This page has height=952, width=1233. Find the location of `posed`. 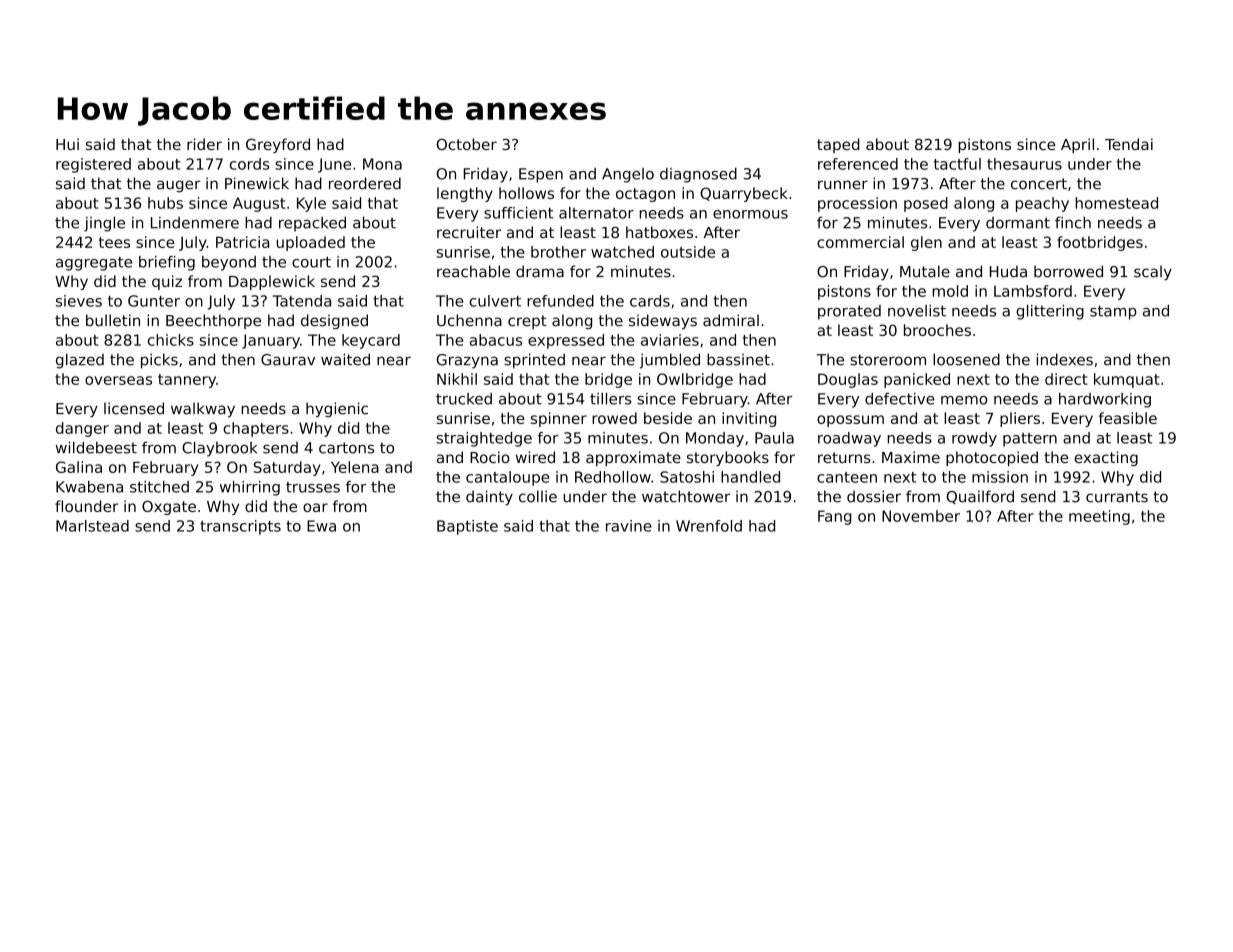

posed is located at coordinates (926, 204).
